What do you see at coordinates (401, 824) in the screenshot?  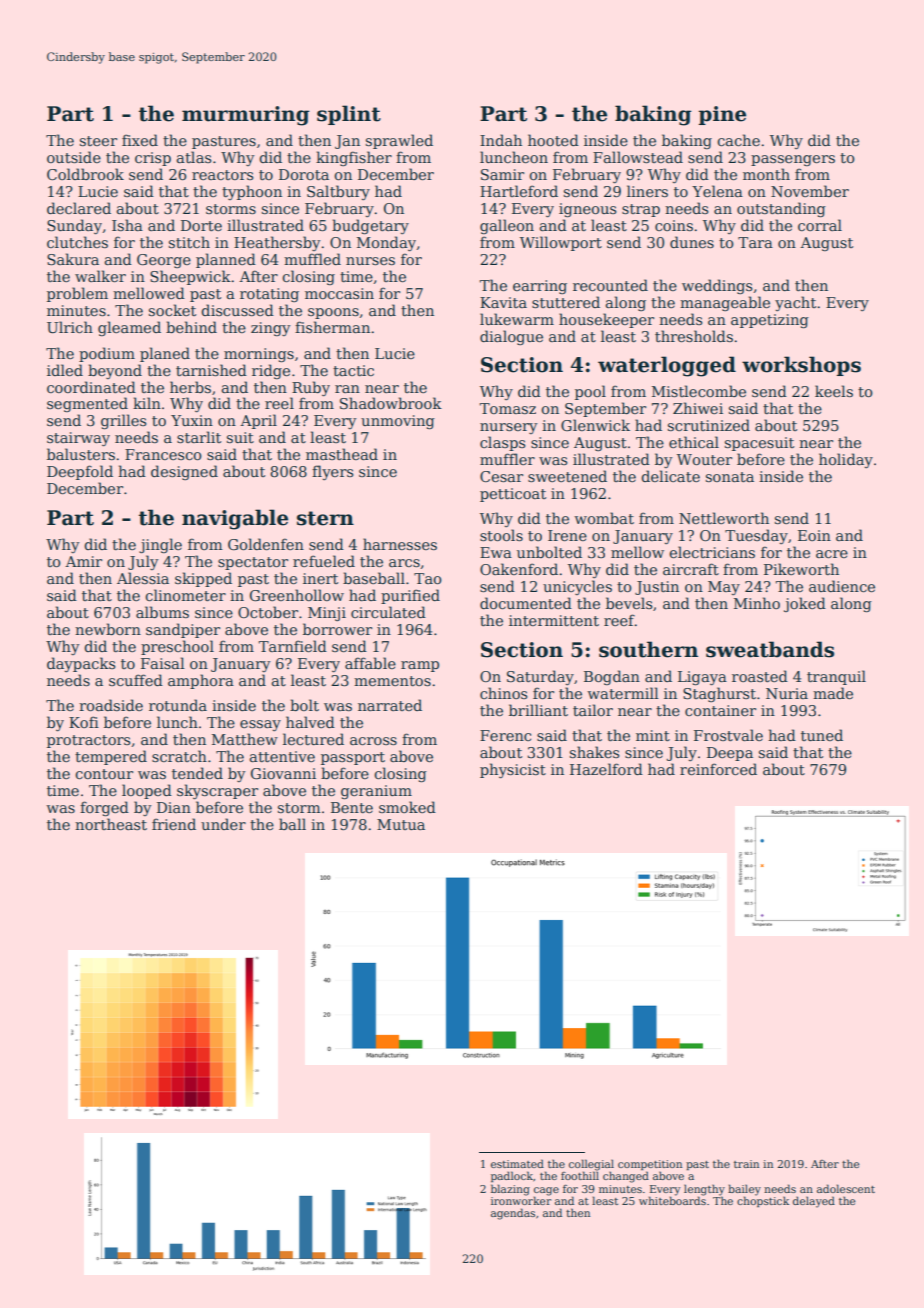 I see `Mutua` at bounding box center [401, 824].
